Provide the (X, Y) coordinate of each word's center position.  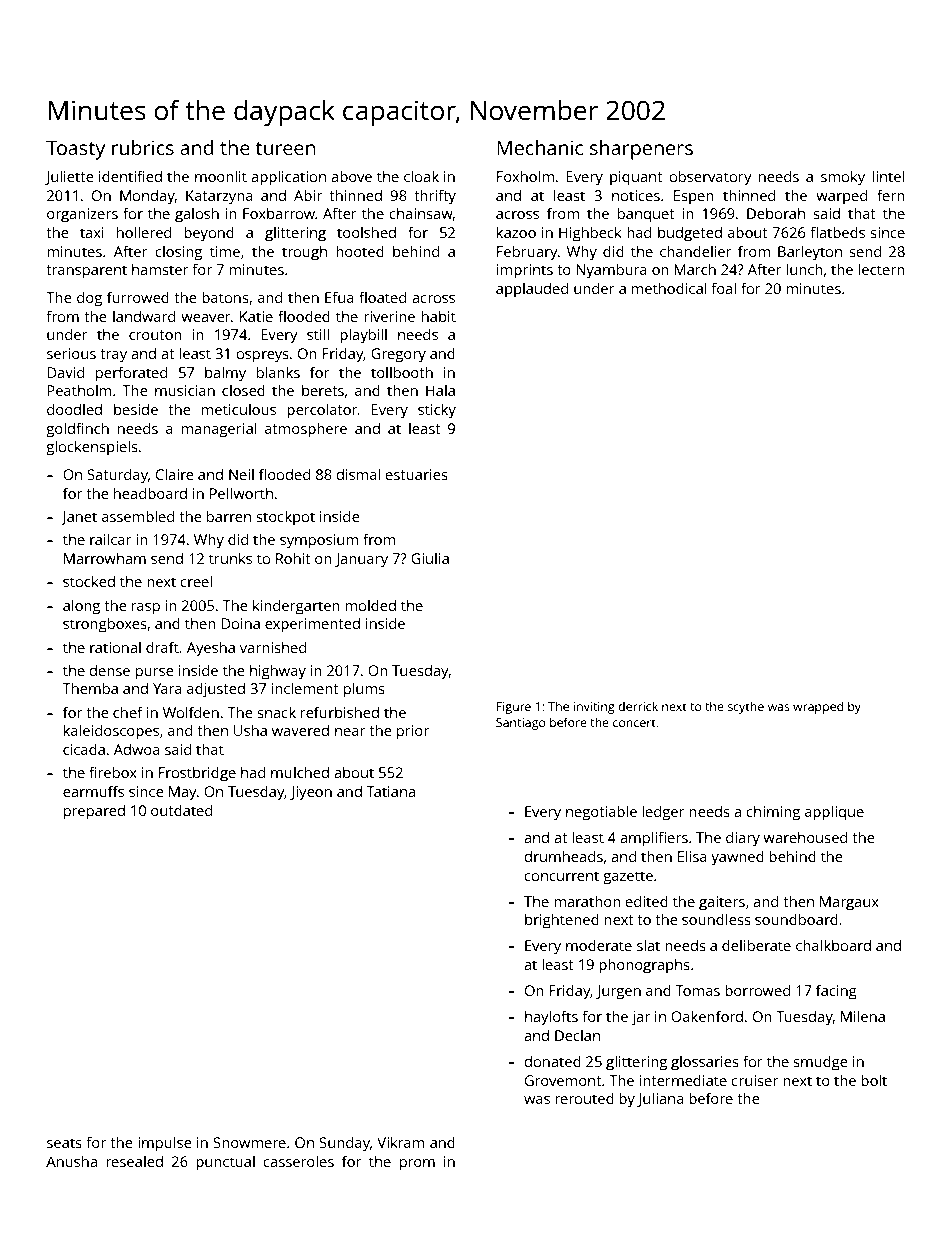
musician (185, 390)
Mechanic (540, 147)
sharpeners (641, 150)
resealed (134, 1161)
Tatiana (391, 791)
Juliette (69, 177)
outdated (181, 810)
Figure (514, 708)
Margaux (849, 903)
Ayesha (211, 649)
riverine (389, 316)
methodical (669, 288)
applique (834, 813)
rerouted (584, 1098)
